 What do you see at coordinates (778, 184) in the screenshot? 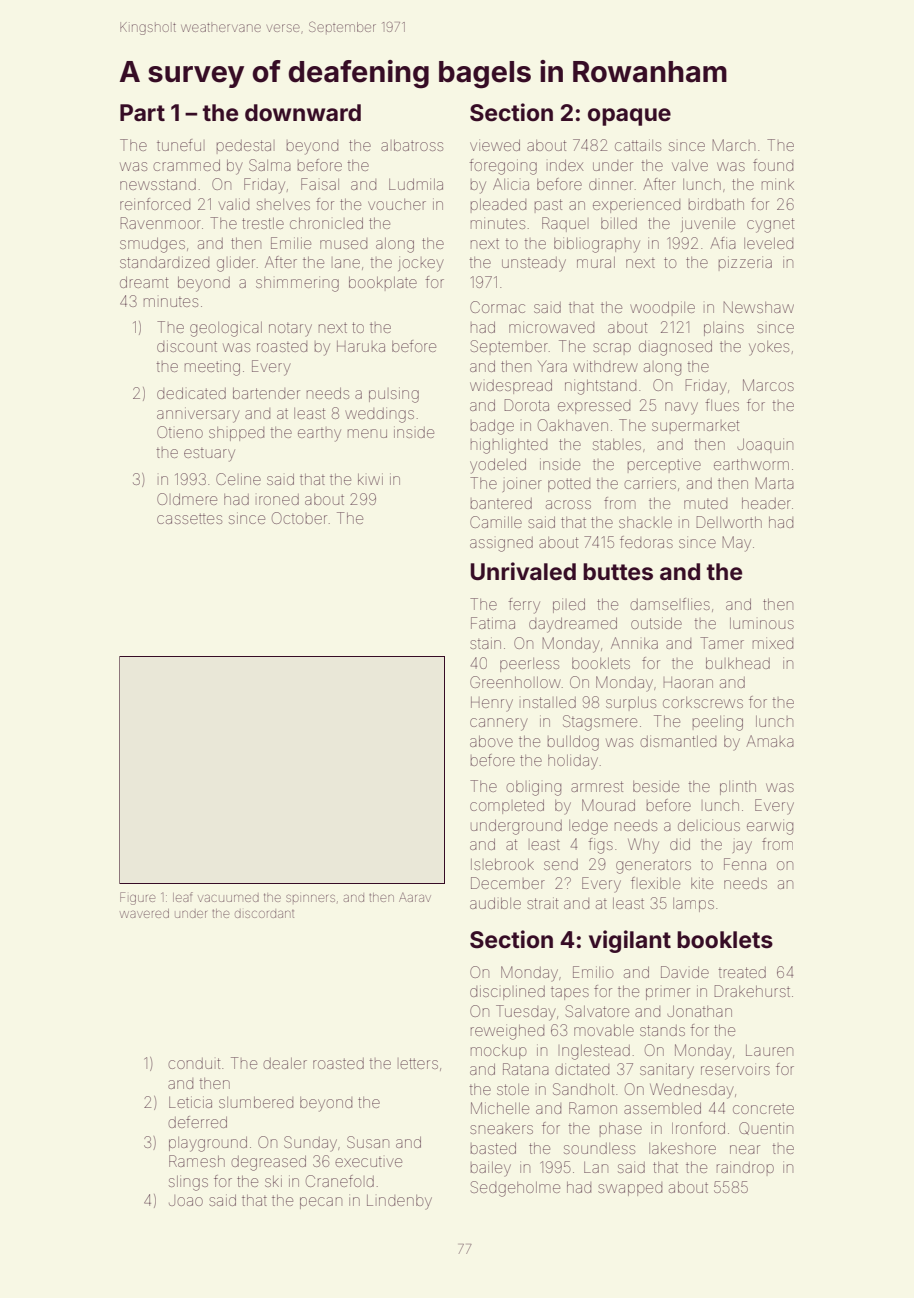
I see `mink` at bounding box center [778, 184].
